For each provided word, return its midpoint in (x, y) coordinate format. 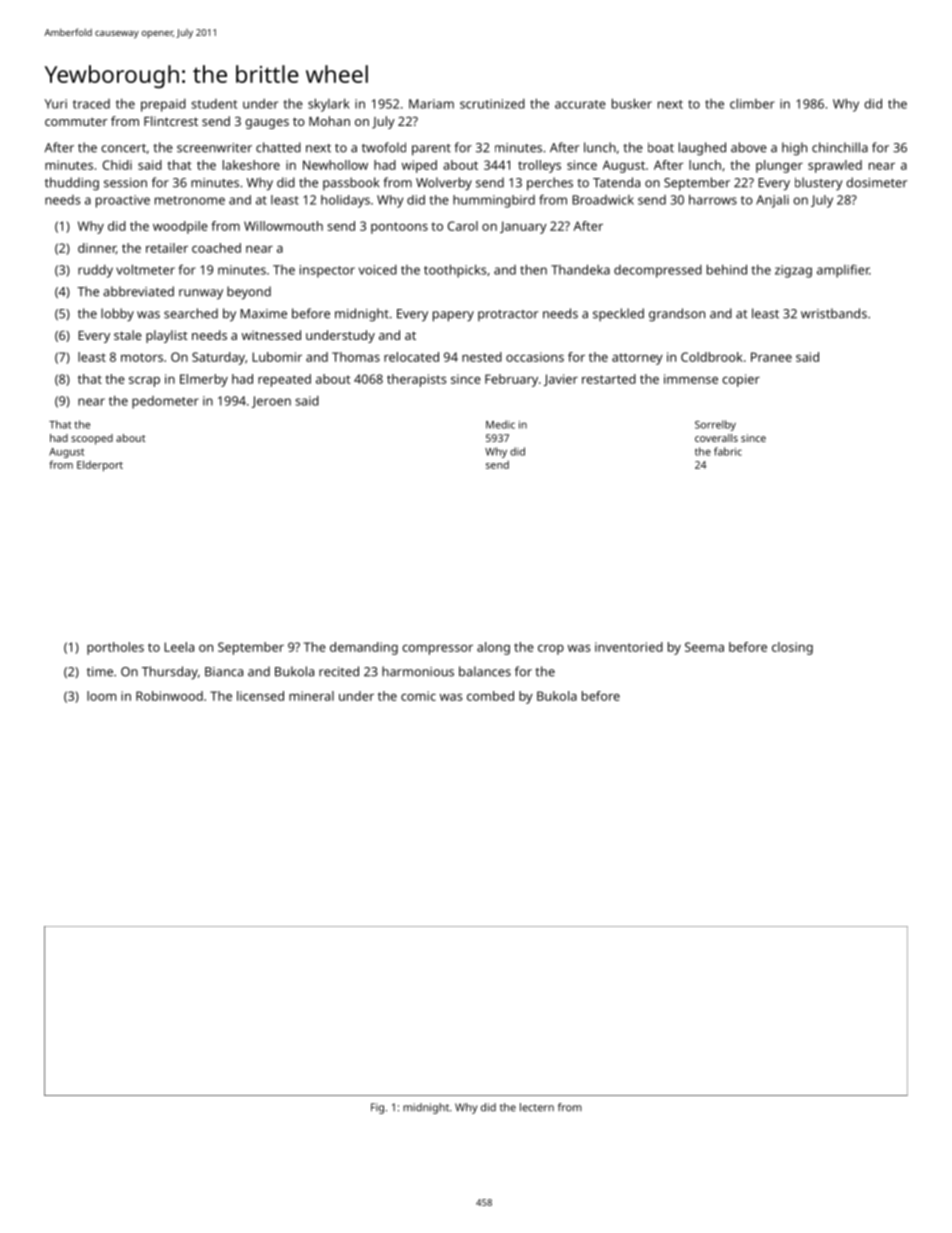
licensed (260, 696)
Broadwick (603, 200)
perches (550, 184)
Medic (500, 424)
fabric (728, 451)
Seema (704, 647)
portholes (115, 648)
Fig (377, 1108)
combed (490, 696)
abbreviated (138, 291)
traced (91, 104)
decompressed (658, 271)
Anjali (772, 201)
